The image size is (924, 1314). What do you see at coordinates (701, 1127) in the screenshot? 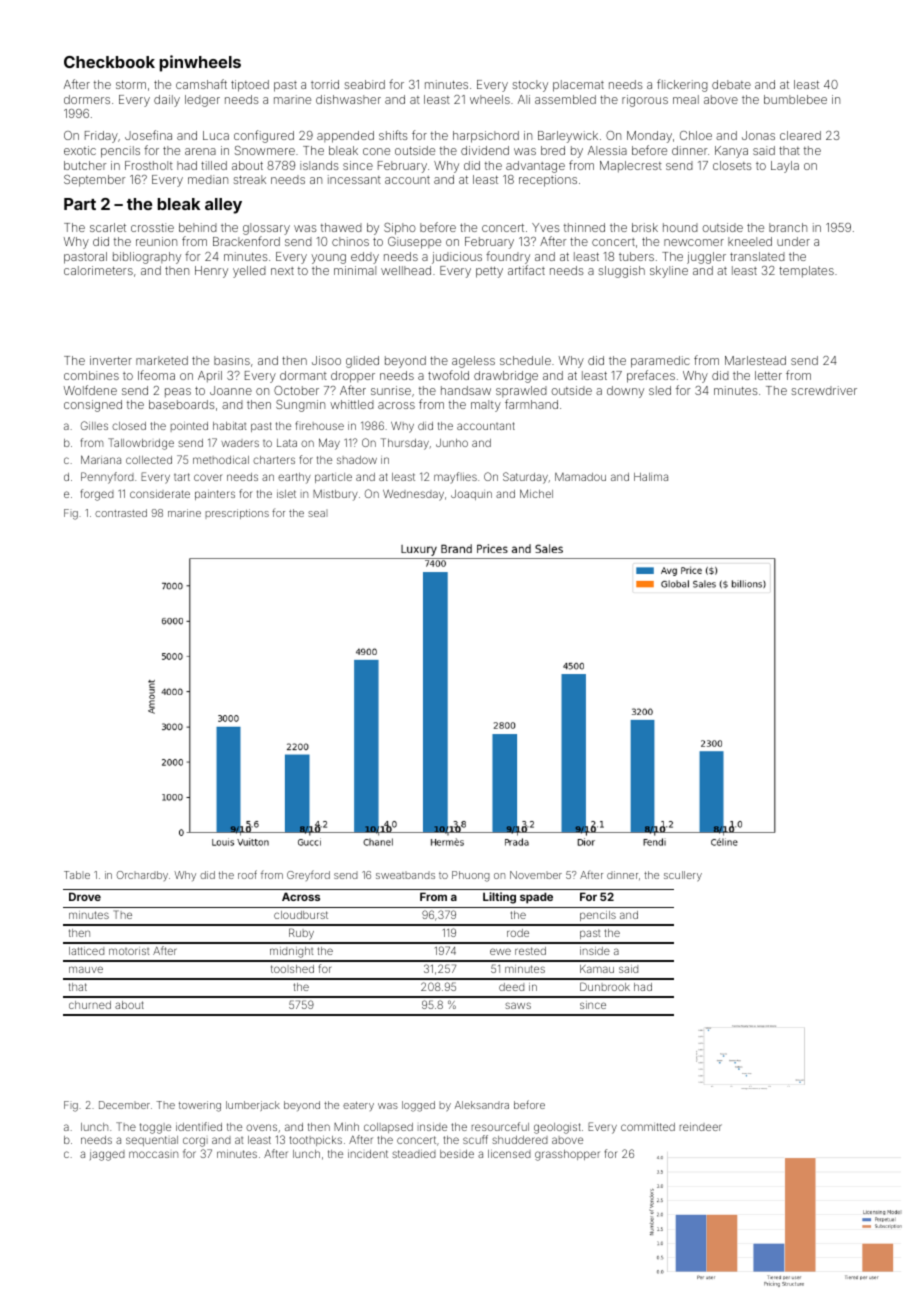
I see `reindeer` at bounding box center [701, 1127].
